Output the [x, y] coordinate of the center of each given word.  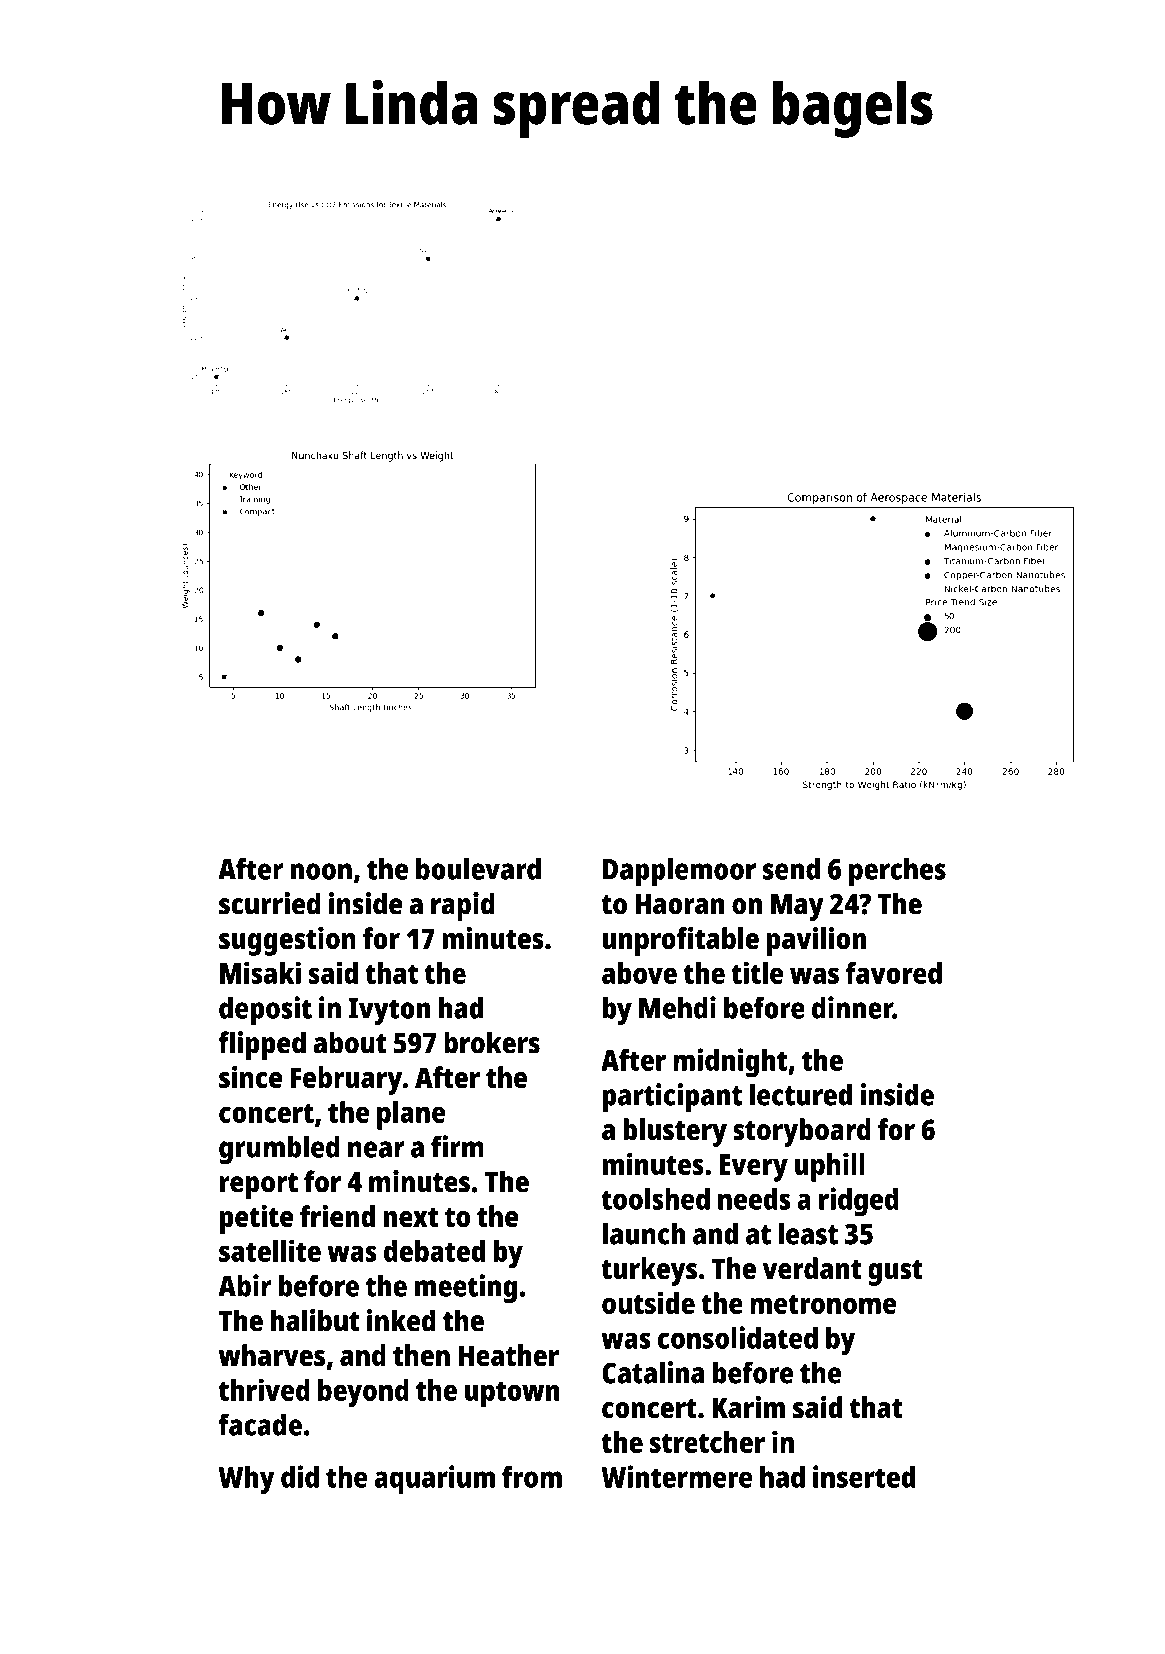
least [808, 1233]
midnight [730, 1063]
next [411, 1217]
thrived [264, 1389]
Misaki [260, 972]
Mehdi [677, 1007]
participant [672, 1097]
